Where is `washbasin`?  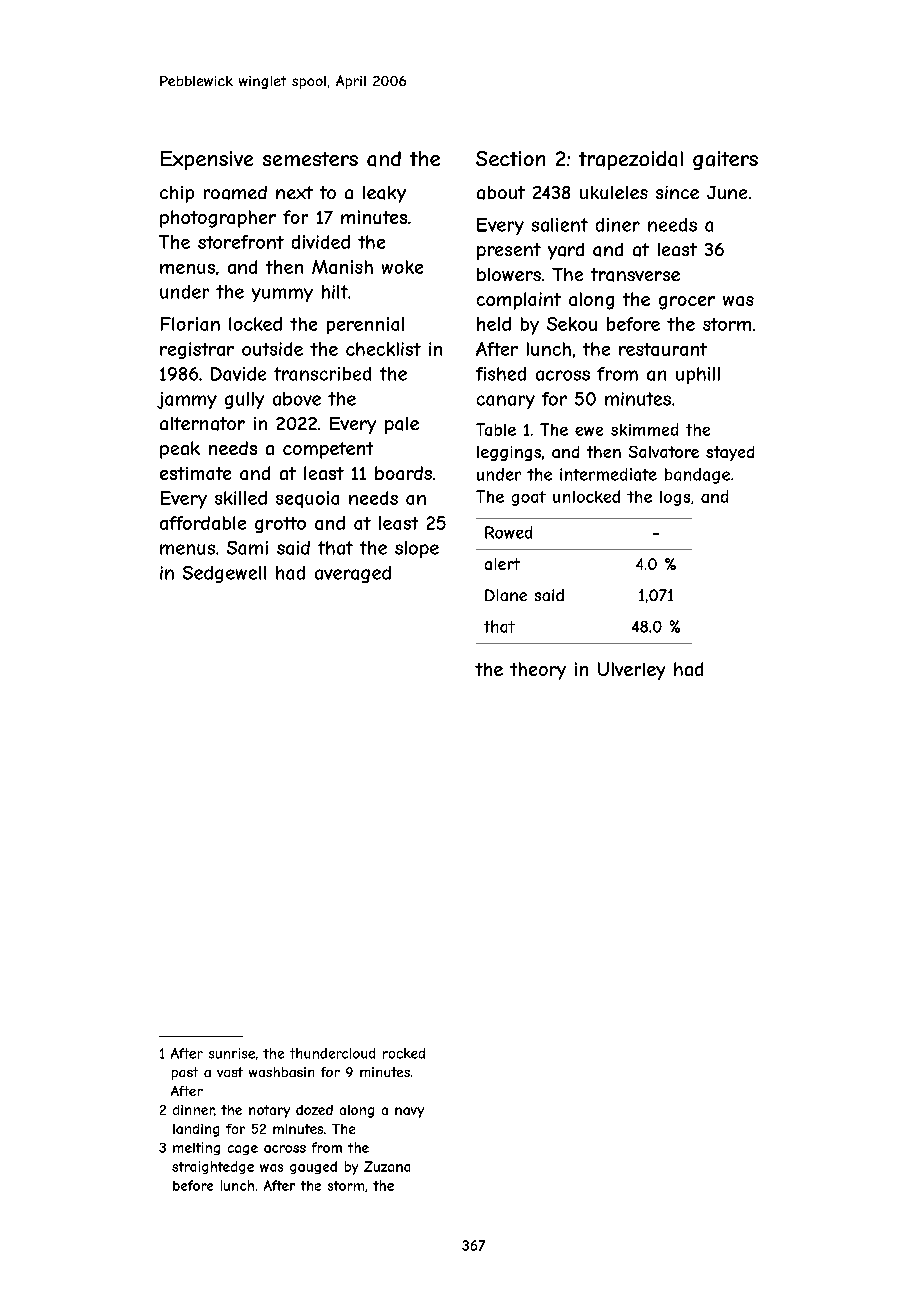
washbasin is located at coordinates (281, 1072).
